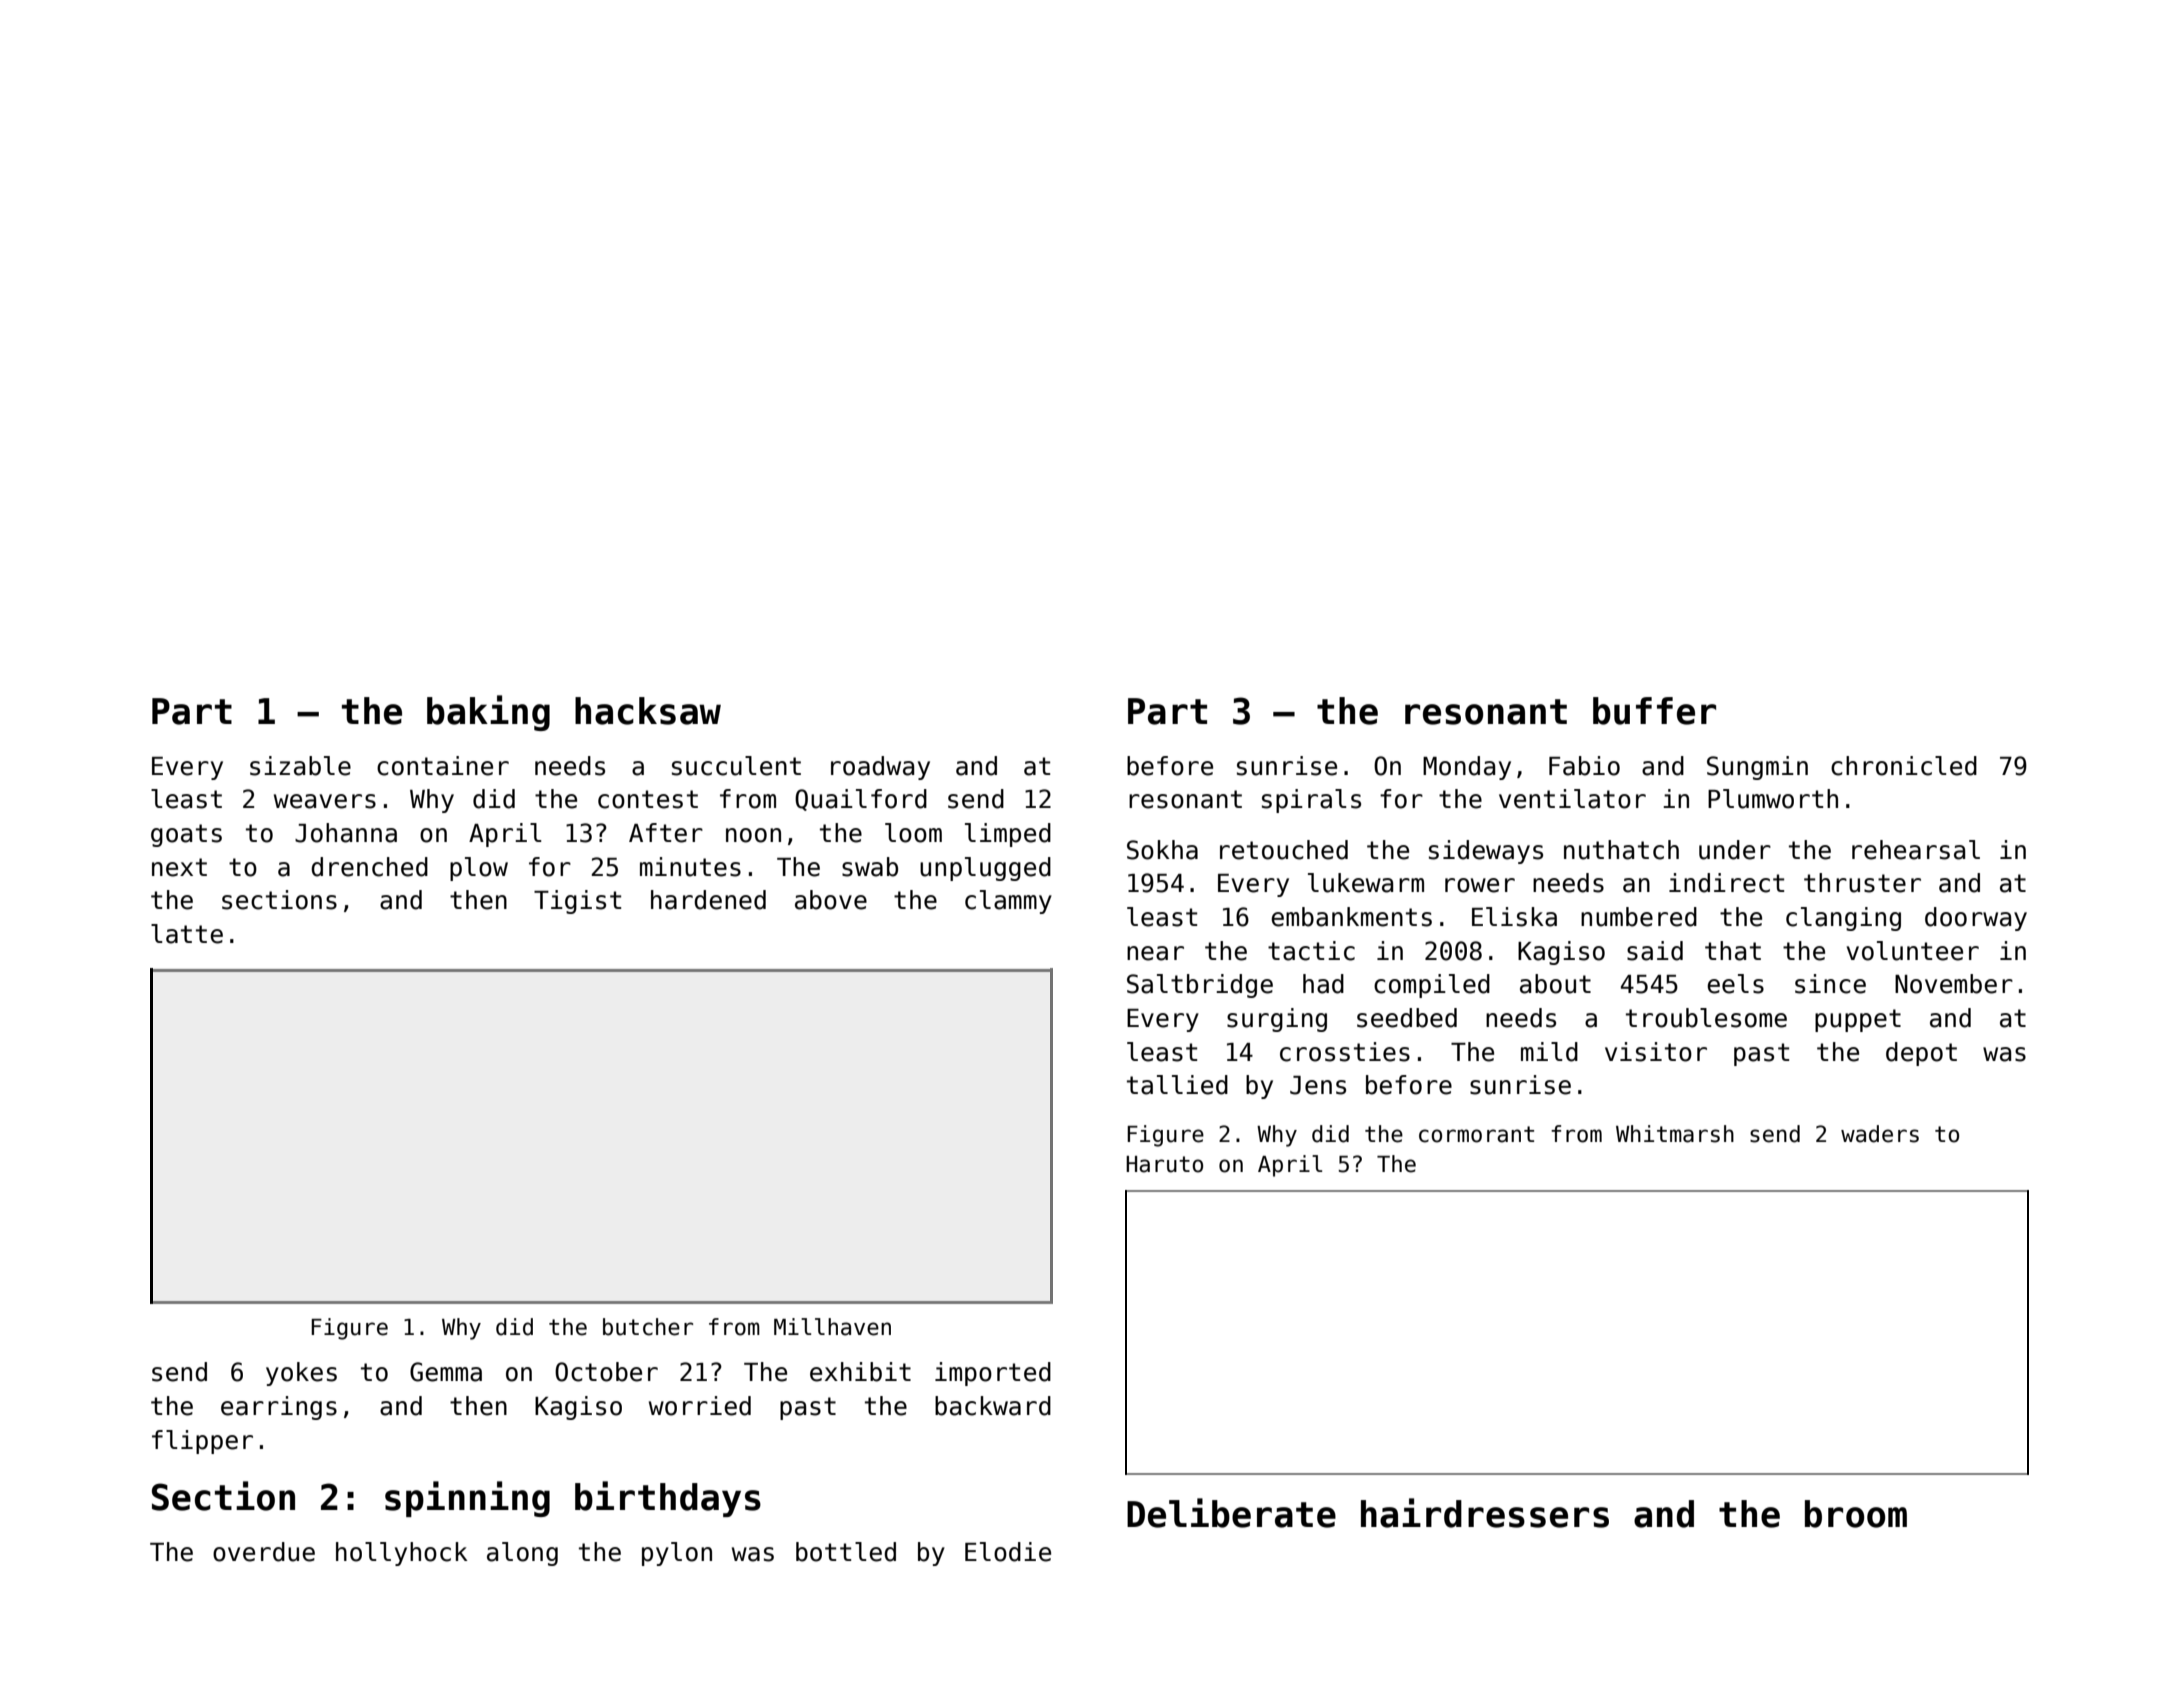  Describe the element at coordinates (1311, 951) in the screenshot. I see `tactic` at that location.
